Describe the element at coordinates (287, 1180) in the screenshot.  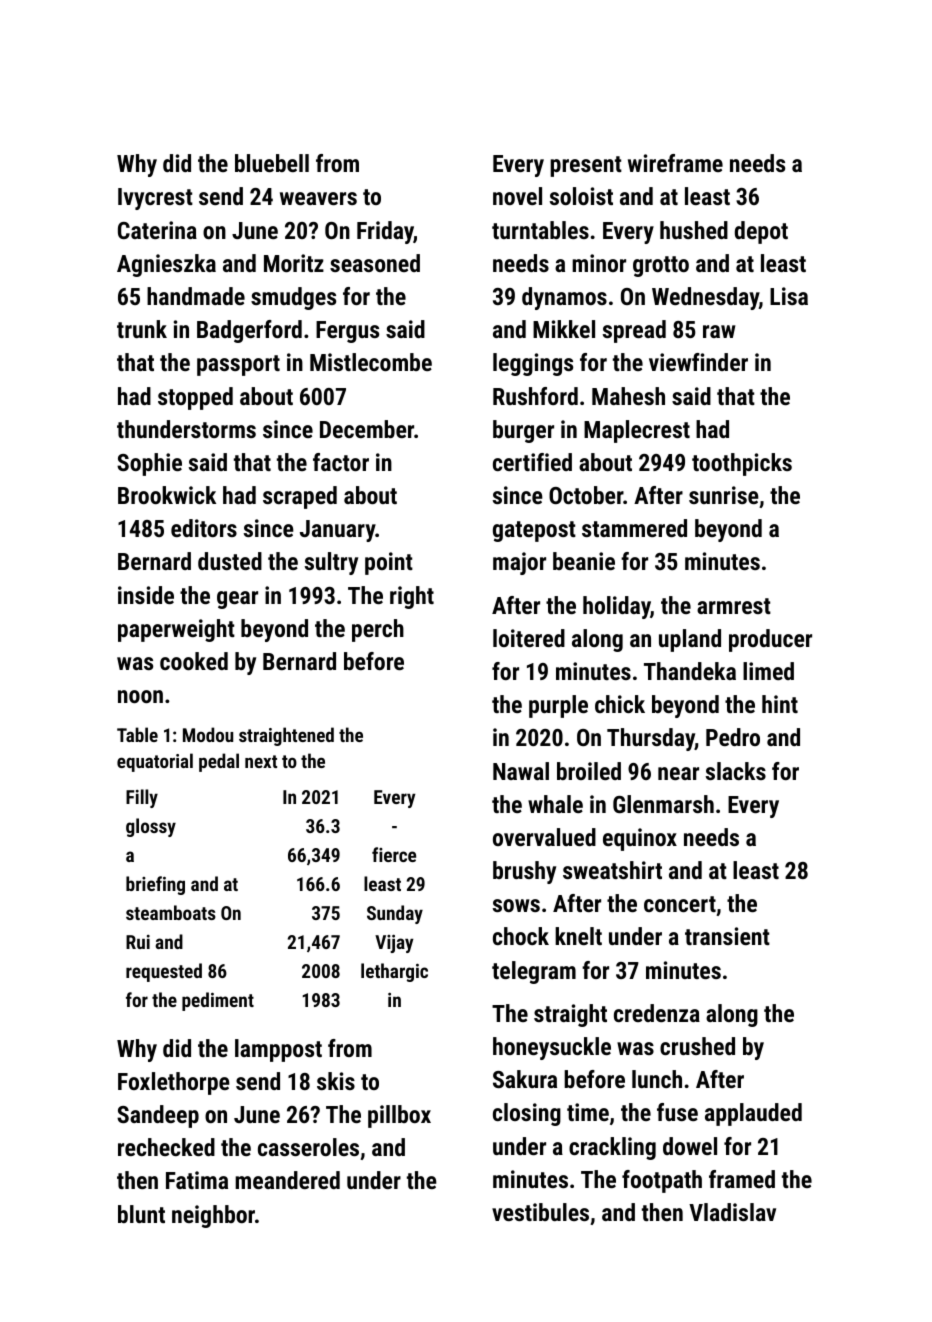
I see `meandered` at that location.
